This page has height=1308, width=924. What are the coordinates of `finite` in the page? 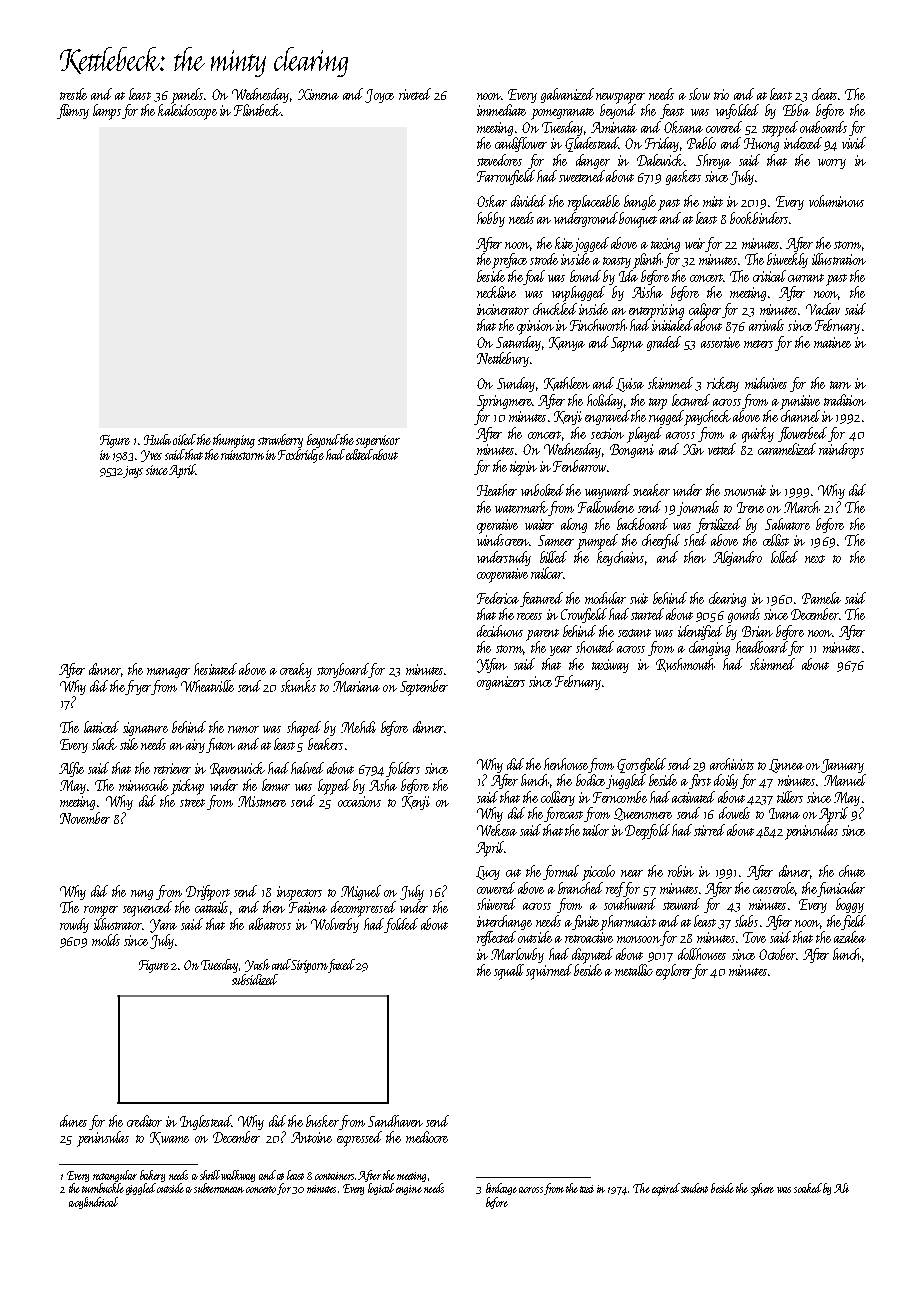 It's located at (585, 922).
